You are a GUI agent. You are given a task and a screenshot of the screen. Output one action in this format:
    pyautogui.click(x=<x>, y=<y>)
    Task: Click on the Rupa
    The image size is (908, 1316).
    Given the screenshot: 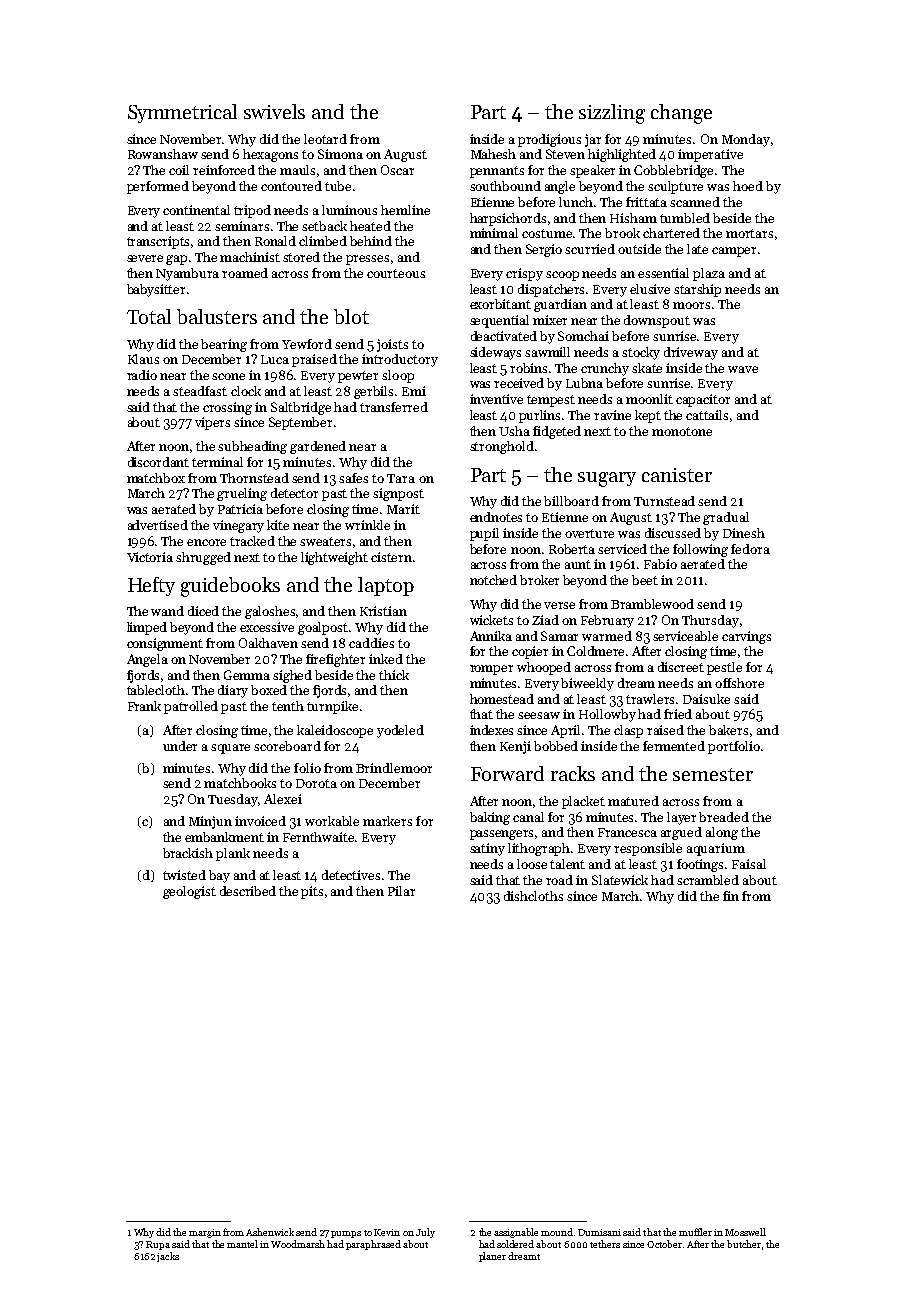 What is the action you would take?
    pyautogui.click(x=158, y=1245)
